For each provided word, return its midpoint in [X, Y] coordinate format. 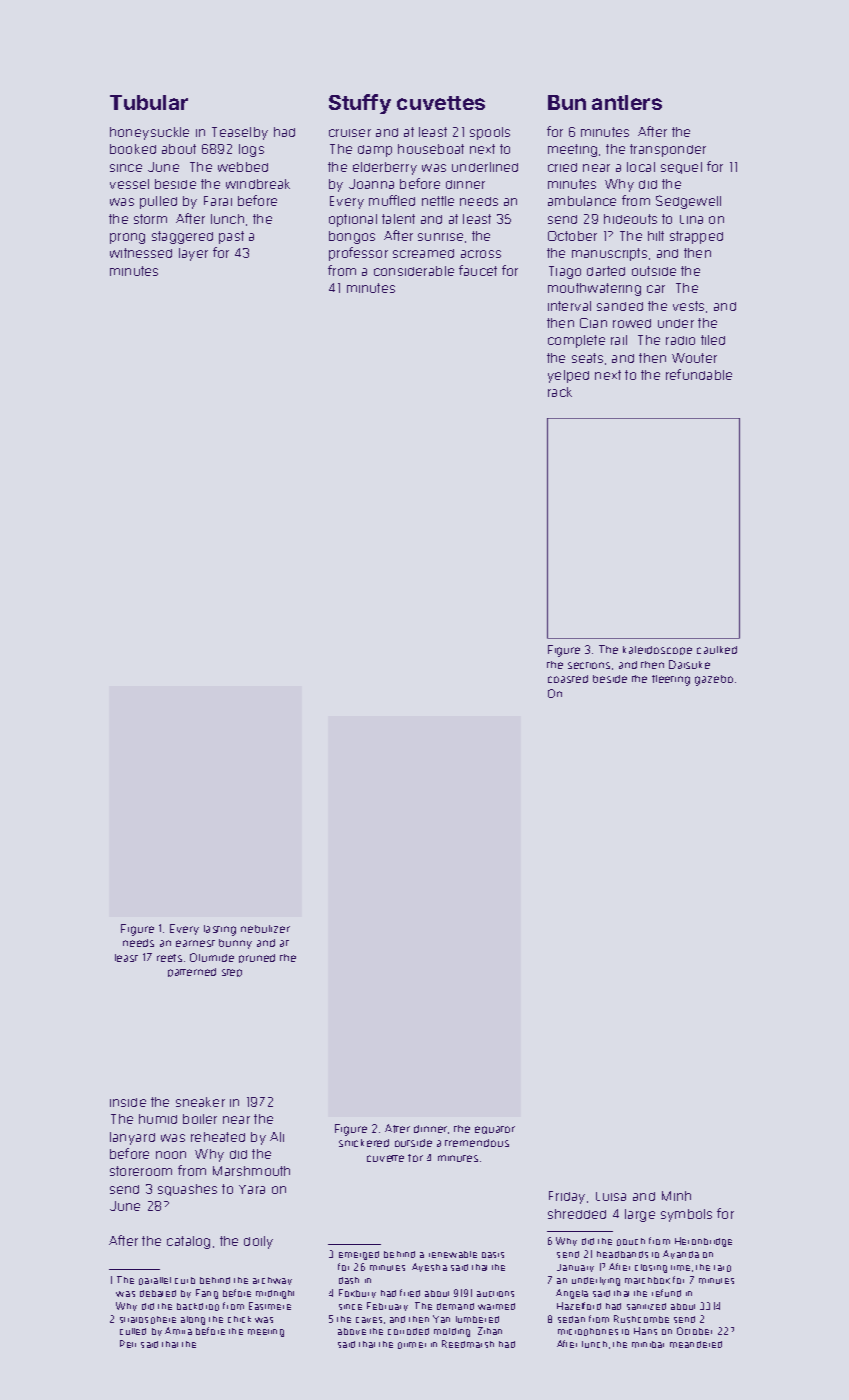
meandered [696, 1344]
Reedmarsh [468, 1344]
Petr [128, 1344]
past [231, 237]
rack [560, 392]
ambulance [582, 201]
